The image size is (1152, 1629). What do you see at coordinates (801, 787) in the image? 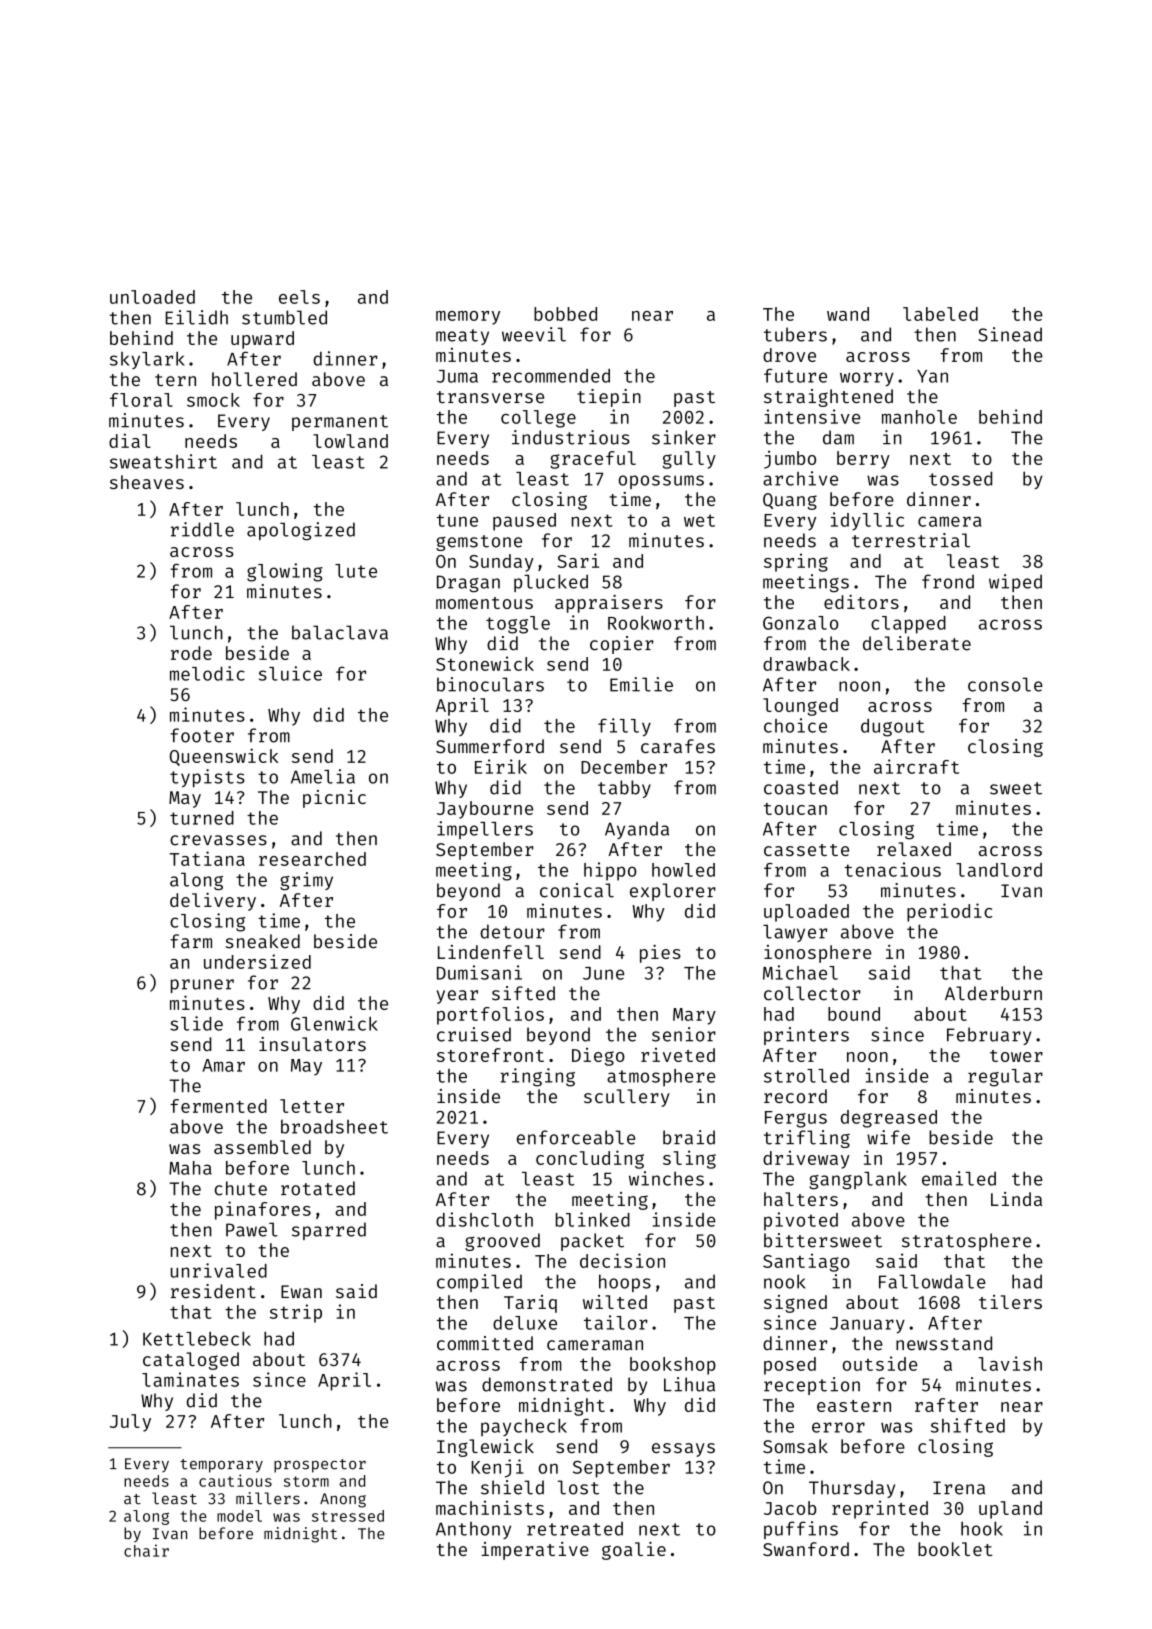
I see `coasted` at bounding box center [801, 787].
